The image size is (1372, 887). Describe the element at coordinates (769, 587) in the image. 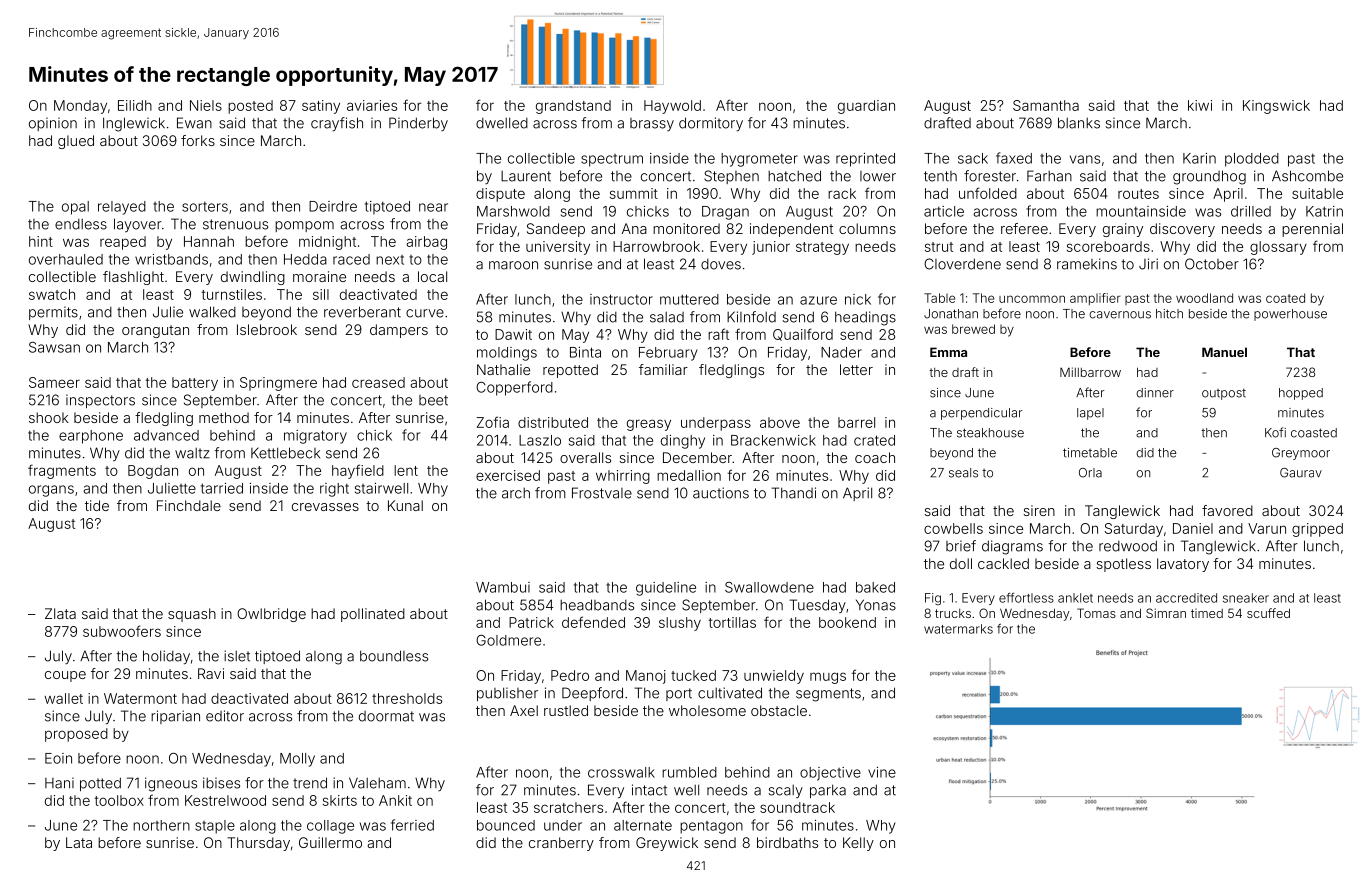

I see `Swallowdene` at that location.
